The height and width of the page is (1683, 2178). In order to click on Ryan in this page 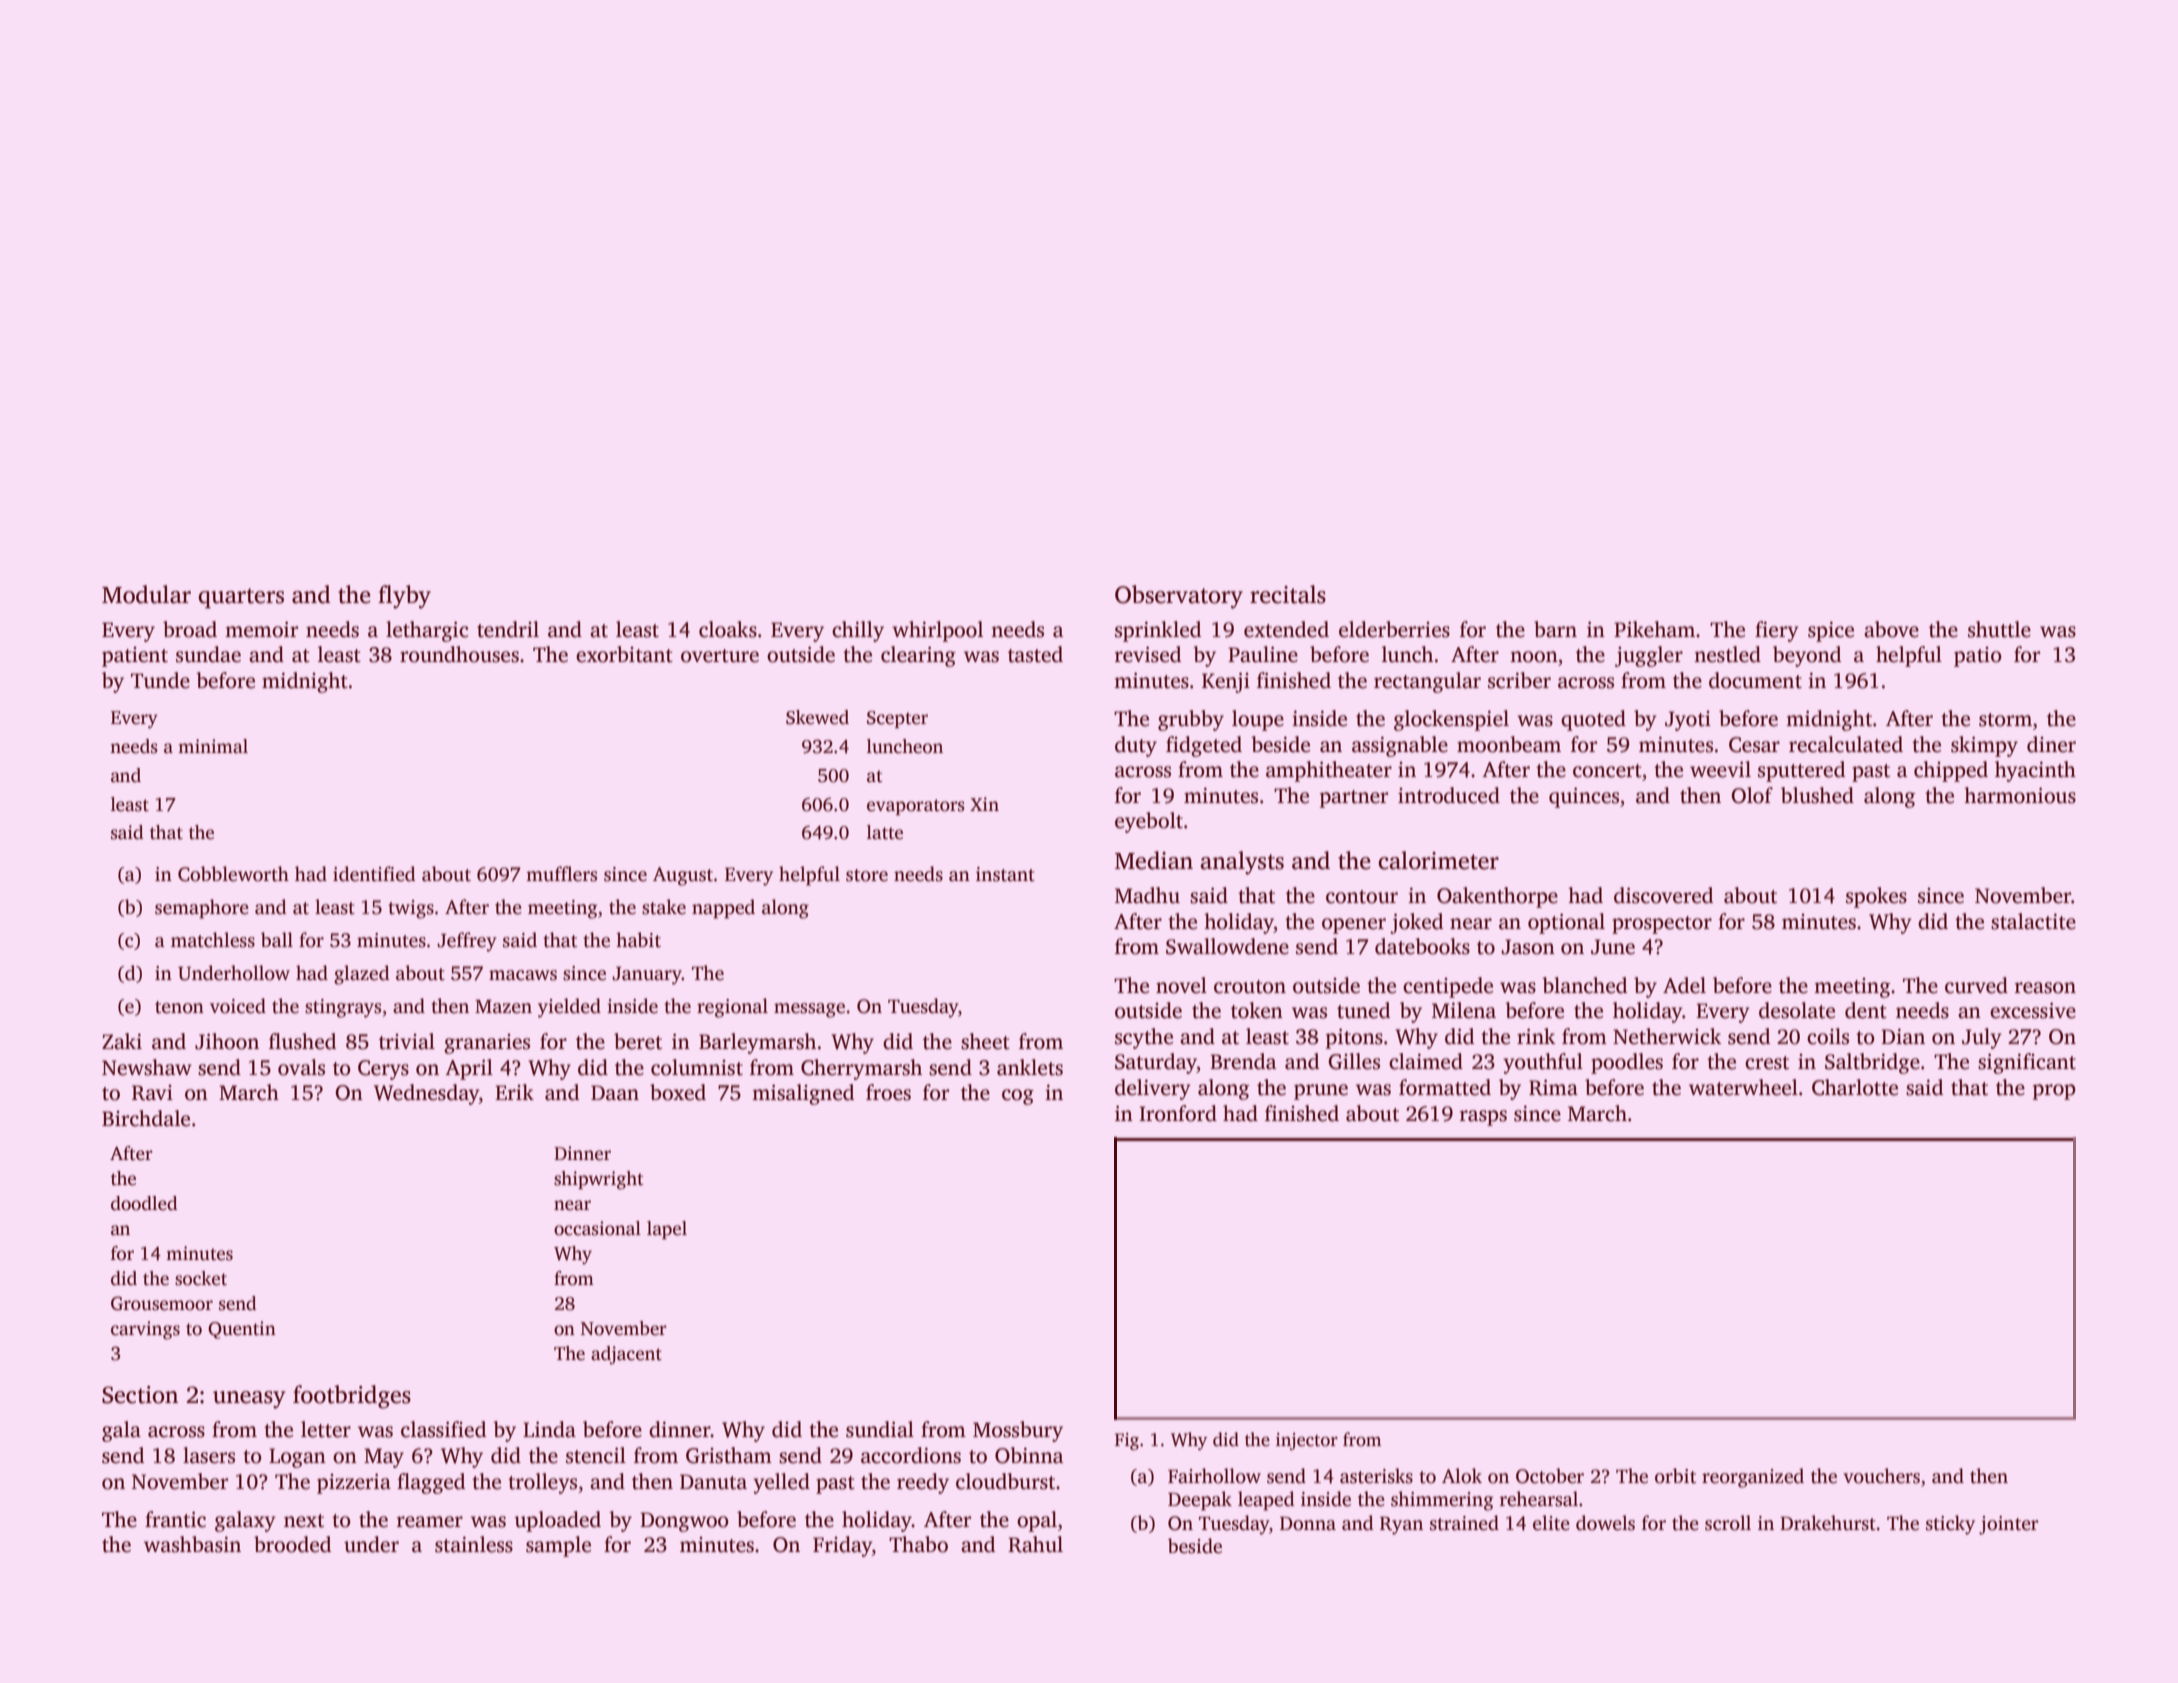, I will do `click(1401, 1526)`.
